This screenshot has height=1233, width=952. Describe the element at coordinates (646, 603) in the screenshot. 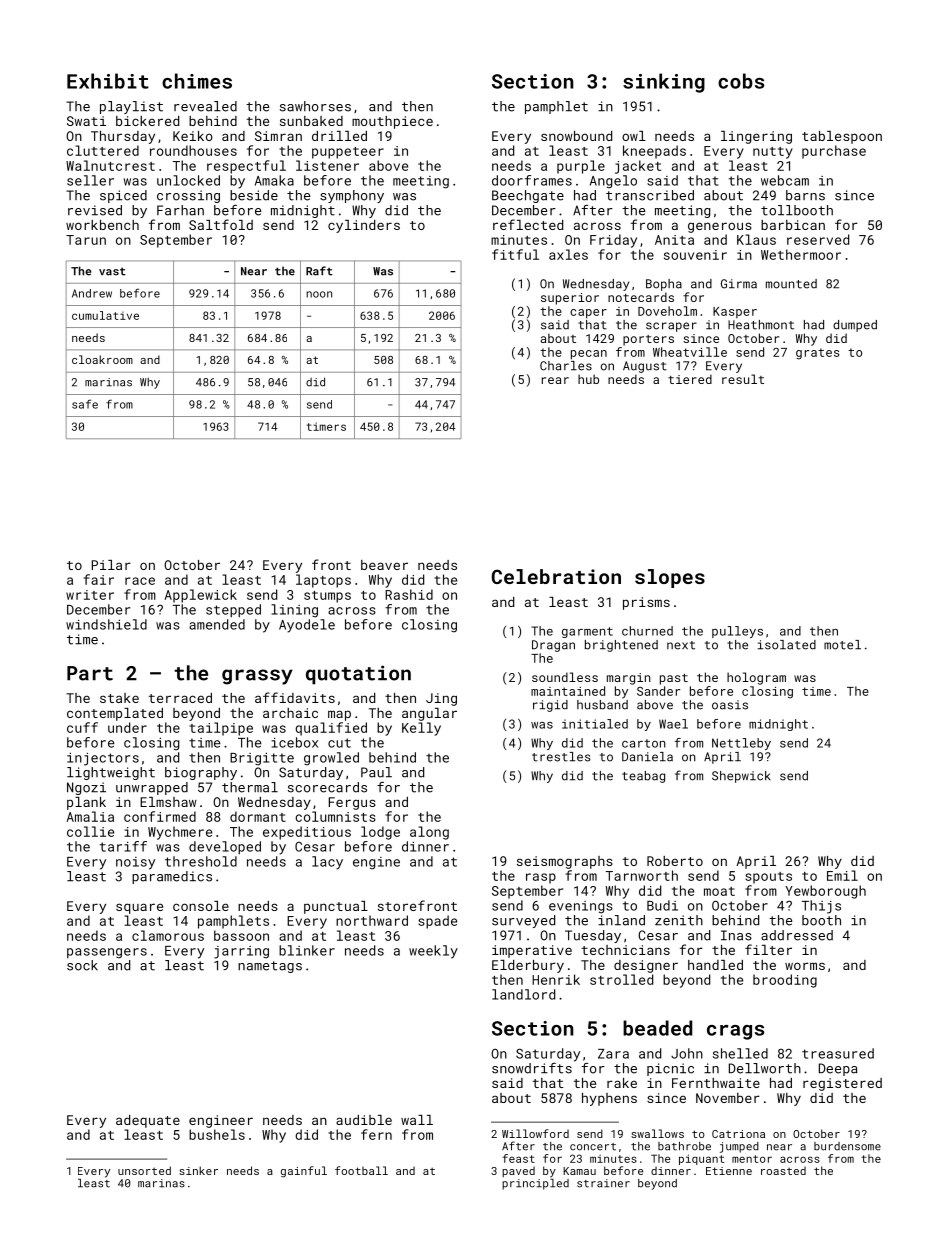

I see `prisms` at that location.
